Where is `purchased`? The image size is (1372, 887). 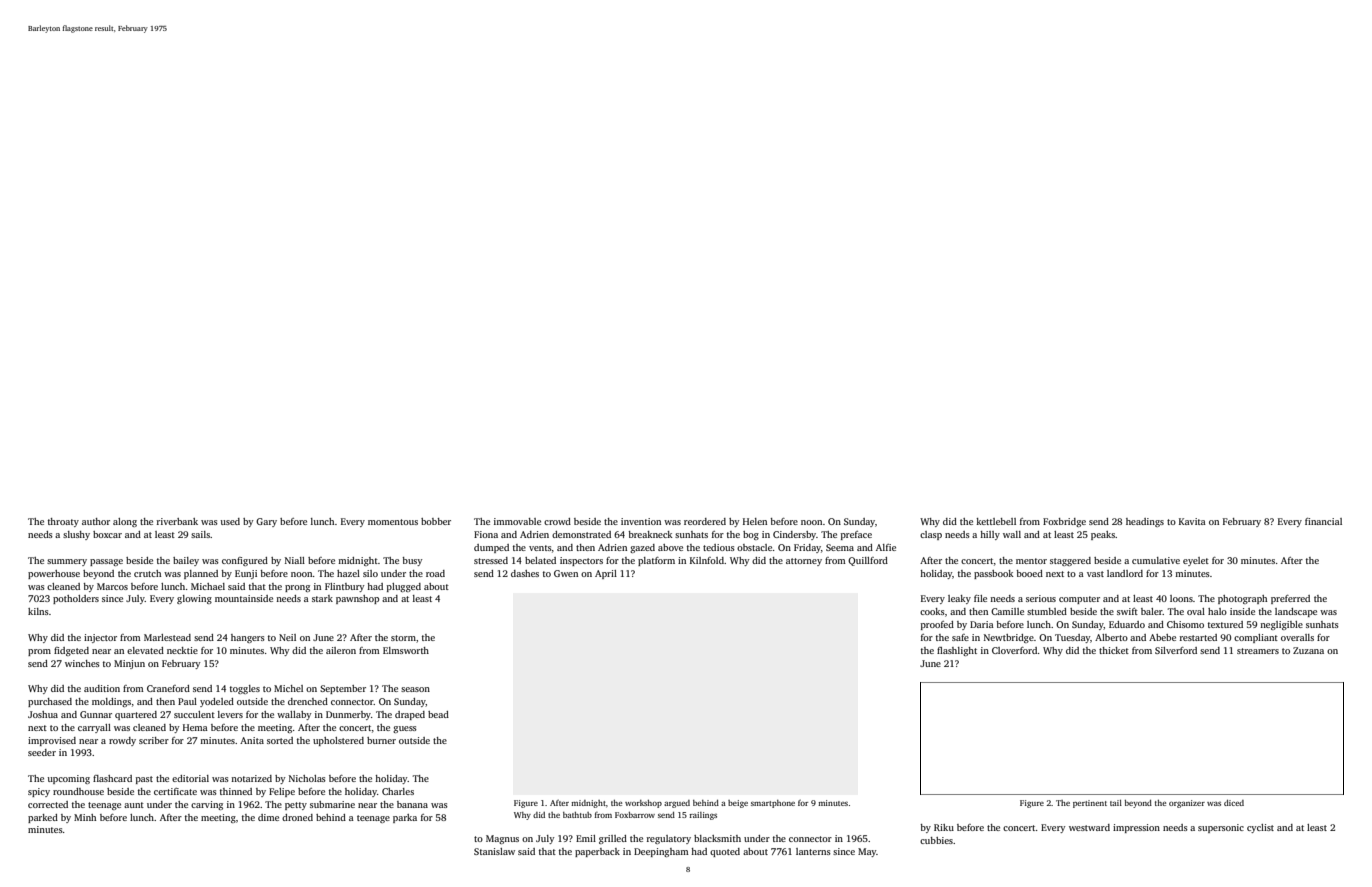
purchased is located at coordinates (50, 702).
